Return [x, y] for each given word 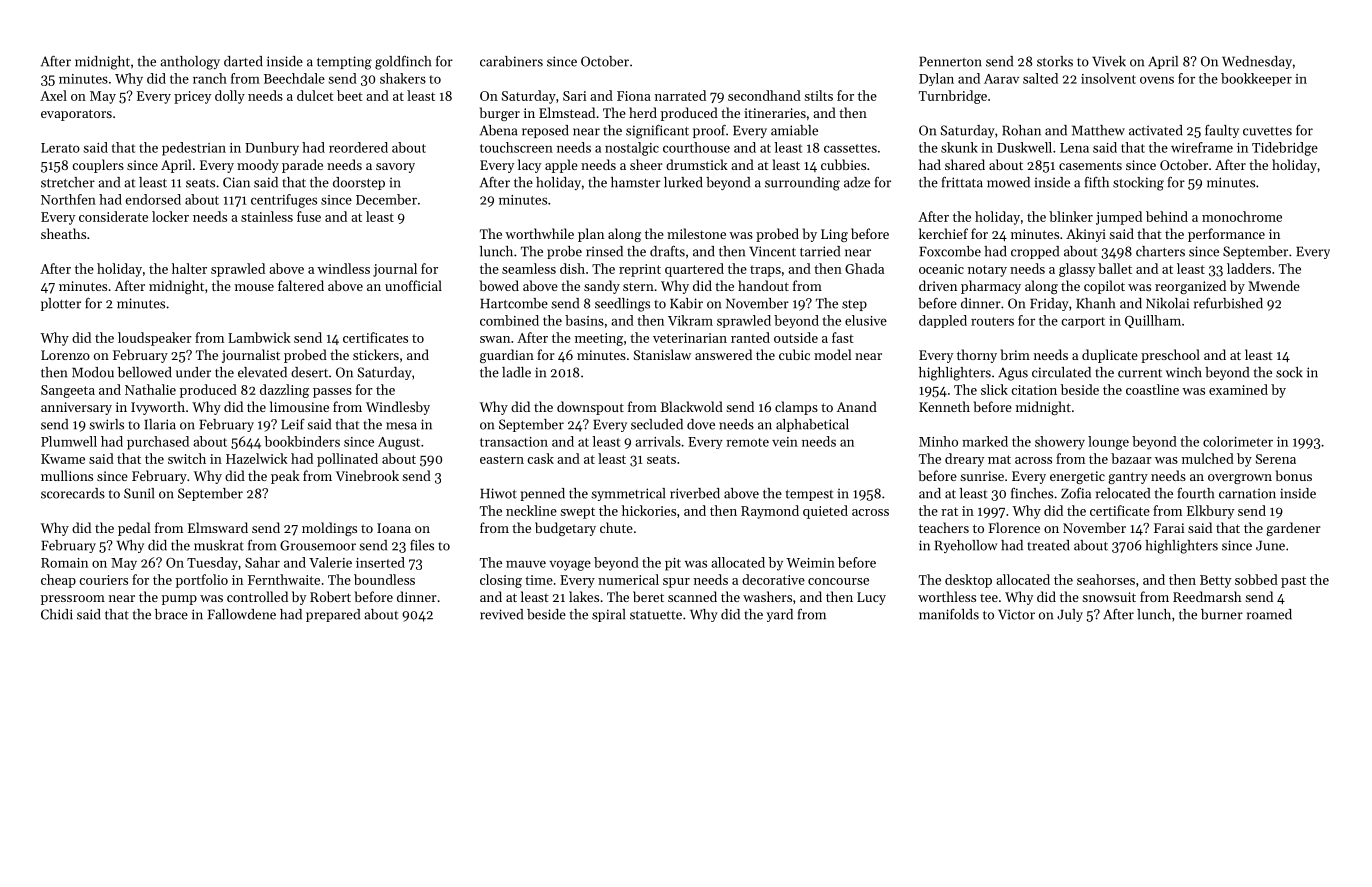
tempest [810, 495]
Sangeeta [68, 391]
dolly [230, 97]
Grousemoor [318, 545]
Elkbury [1210, 512]
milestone [696, 233]
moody [258, 166]
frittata [962, 182]
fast [843, 337]
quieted [825, 512]
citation [1034, 390]
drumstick [697, 164]
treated [1048, 545]
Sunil [139, 493]
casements [1090, 165]
